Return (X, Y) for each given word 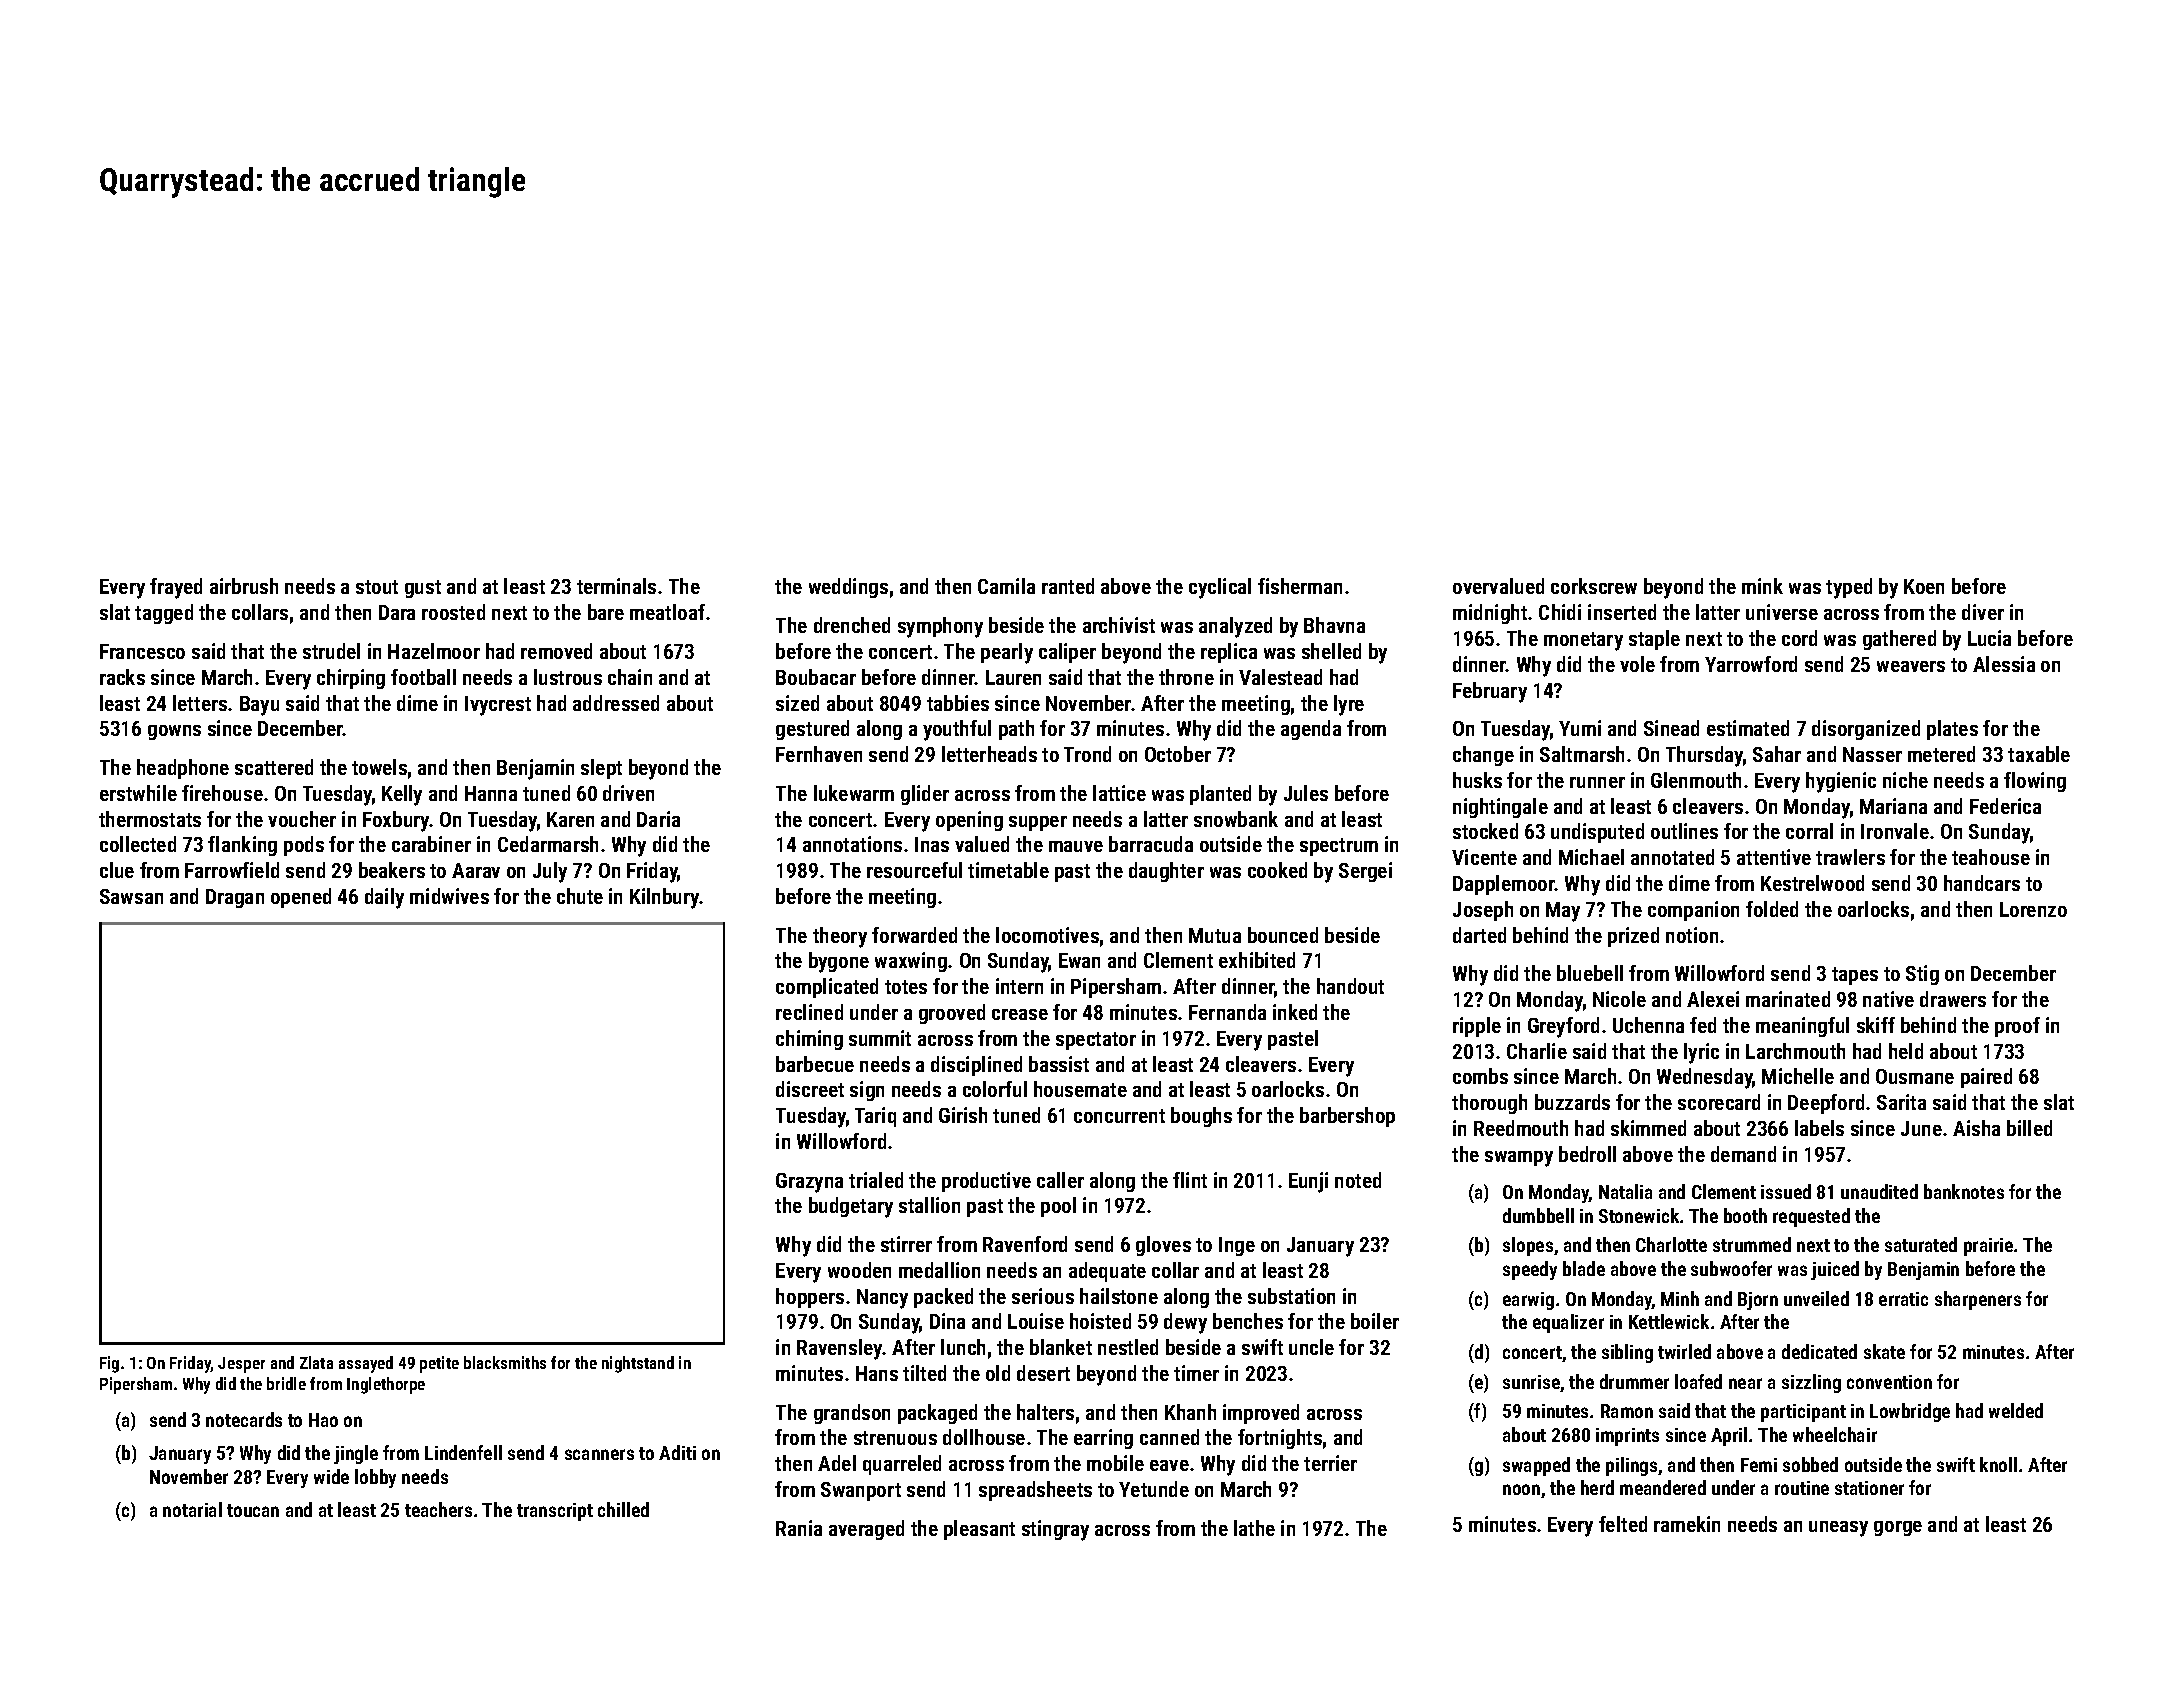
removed (556, 651)
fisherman (1300, 586)
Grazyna (809, 1183)
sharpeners (1978, 1300)
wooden (859, 1270)
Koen (1924, 586)
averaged (866, 1530)
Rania (799, 1528)
